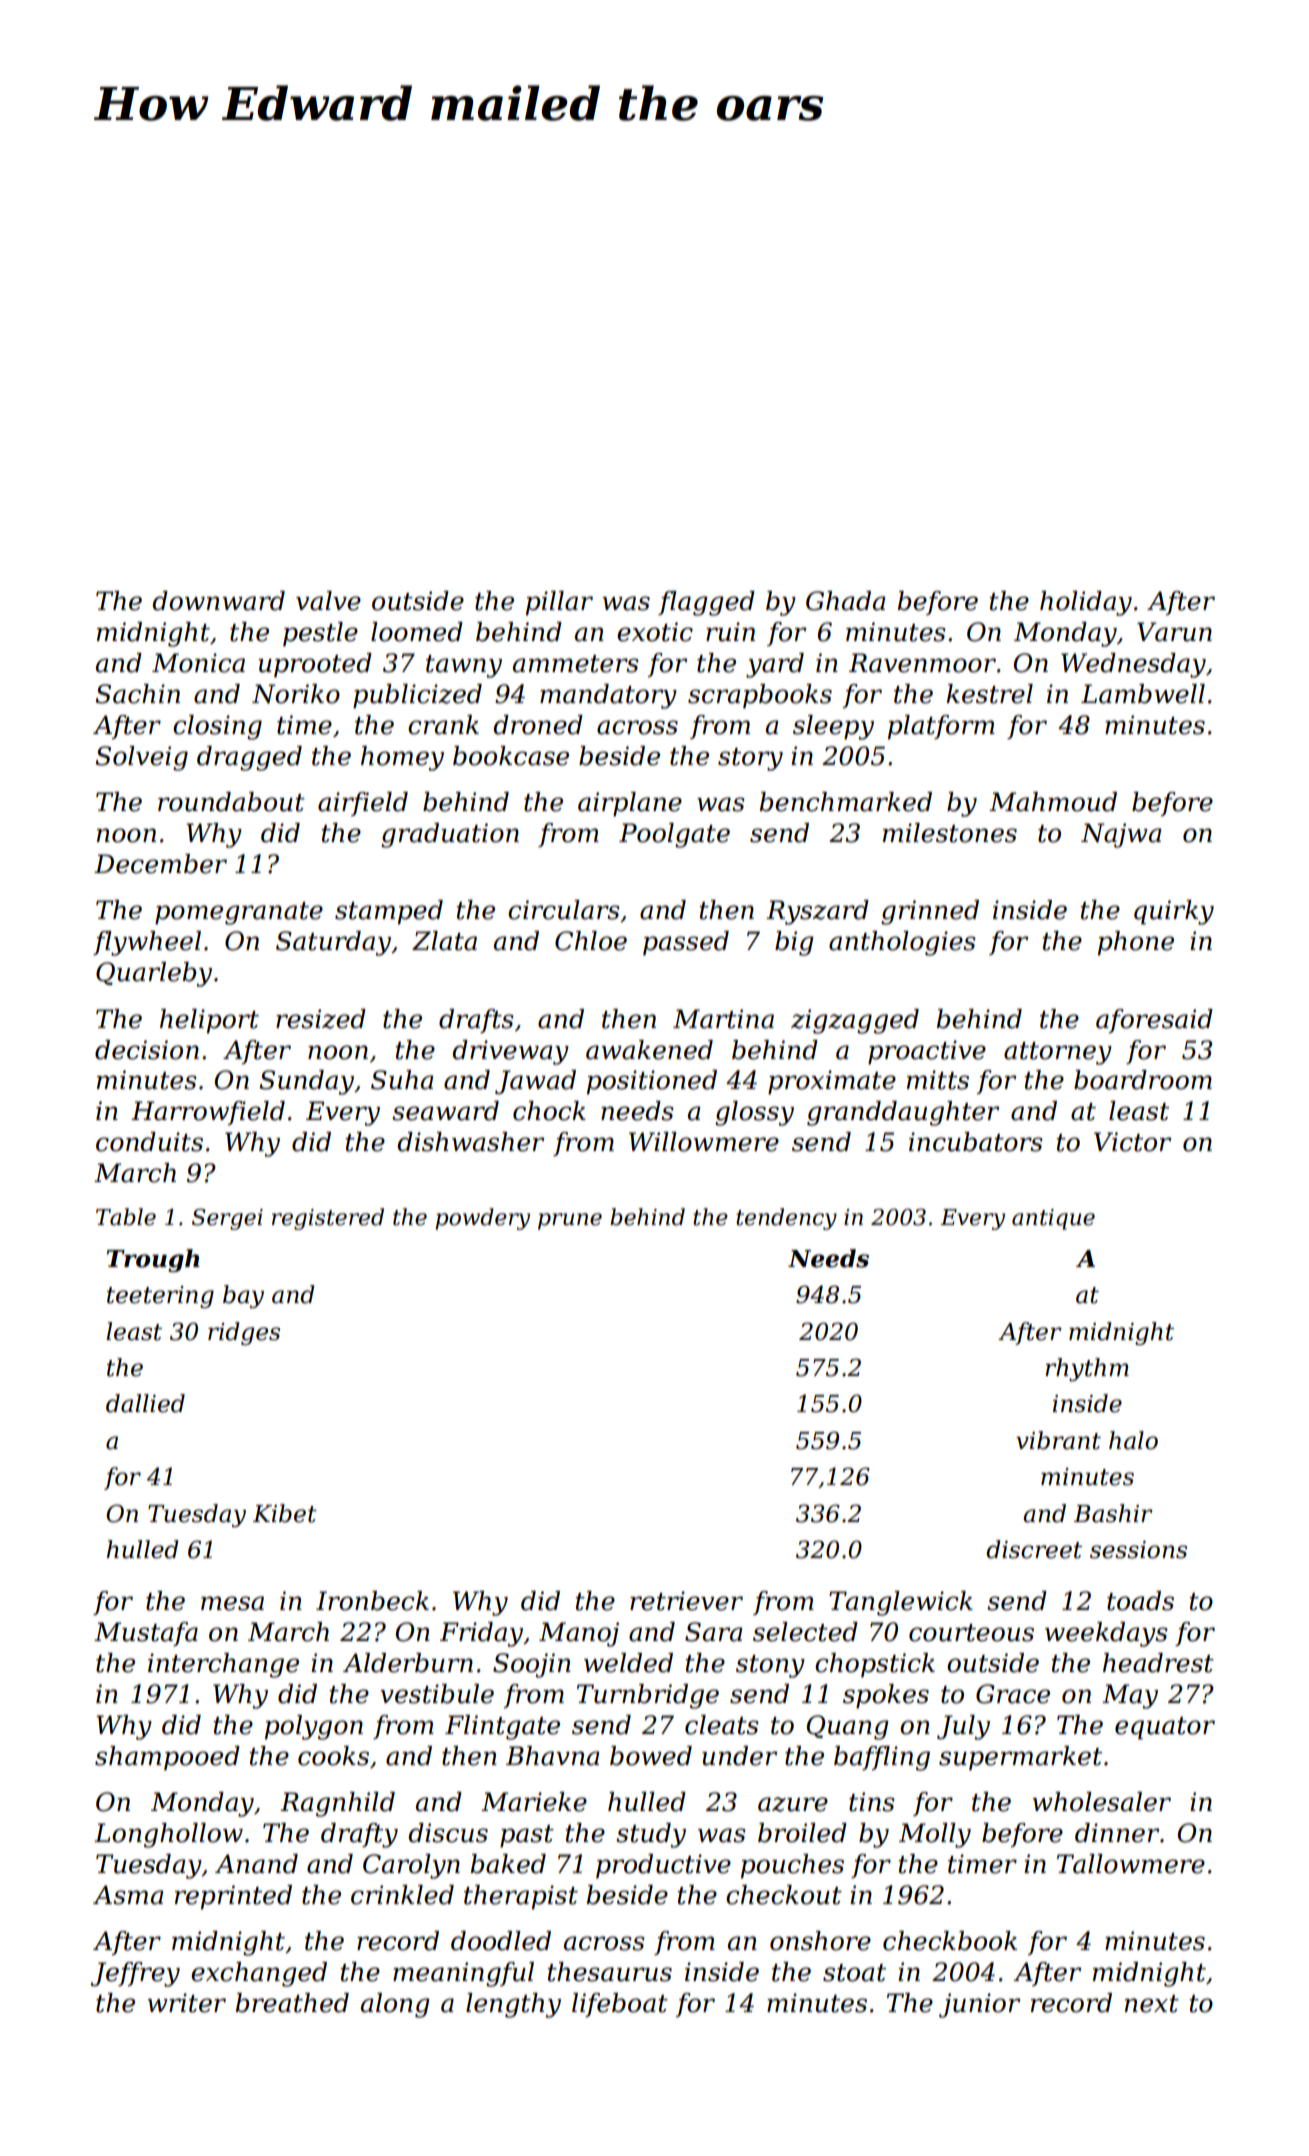 The width and height of the screenshot is (1309, 2156). What do you see at coordinates (786, 1219) in the screenshot?
I see `tendency` at bounding box center [786, 1219].
